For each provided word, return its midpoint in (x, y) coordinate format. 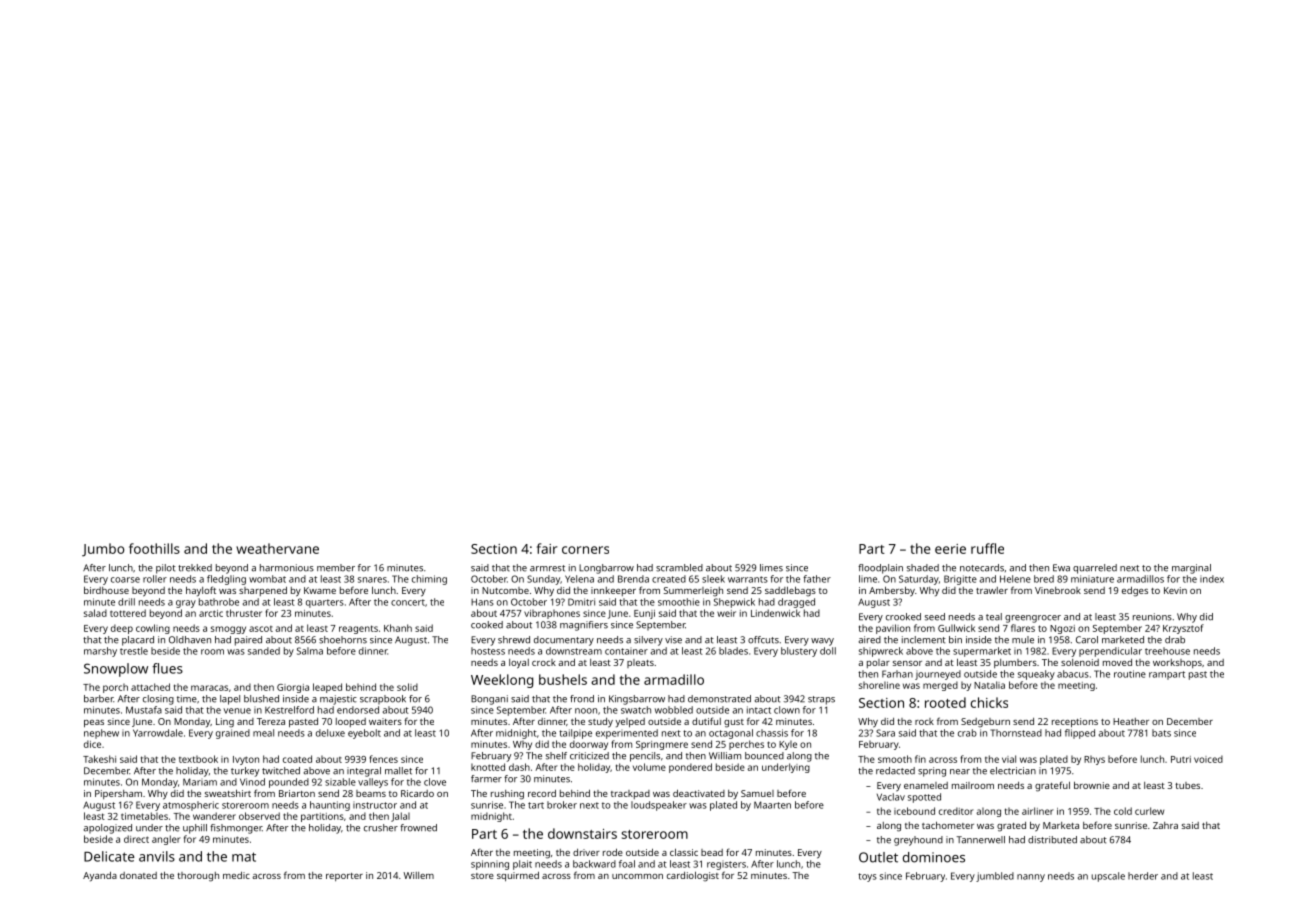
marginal (1191, 569)
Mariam (200, 782)
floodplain (880, 569)
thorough (198, 877)
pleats (640, 663)
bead (712, 852)
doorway (589, 745)
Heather (1131, 721)
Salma (310, 651)
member (336, 568)
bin (955, 640)
